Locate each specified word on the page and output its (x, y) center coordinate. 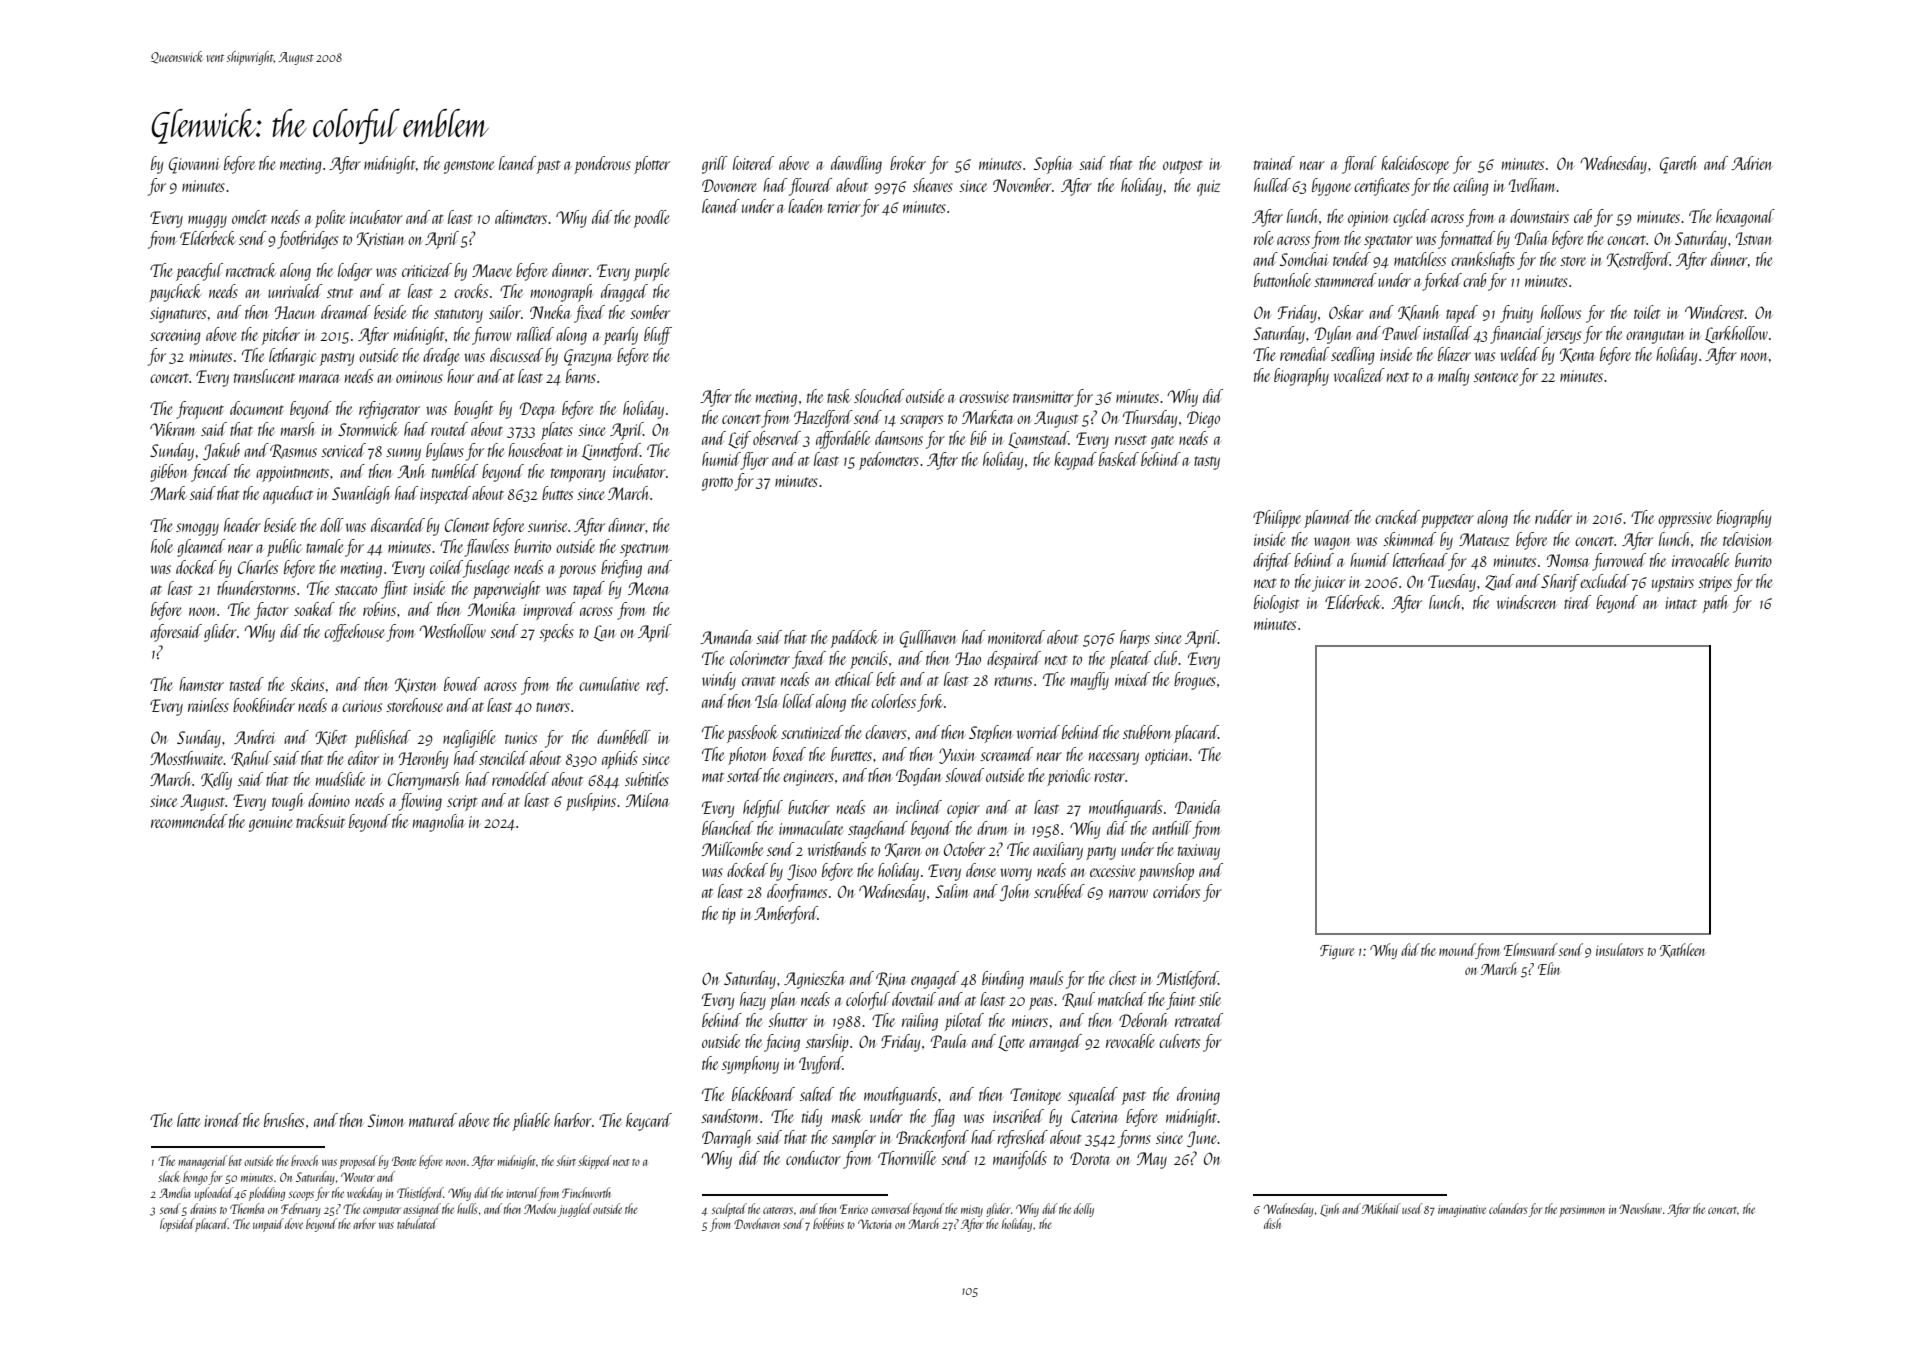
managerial (202, 1162)
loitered (753, 163)
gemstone (469, 167)
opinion (1368, 219)
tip (729, 916)
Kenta (1577, 355)
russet (1131, 440)
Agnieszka (814, 980)
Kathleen (1682, 950)
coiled (446, 567)
